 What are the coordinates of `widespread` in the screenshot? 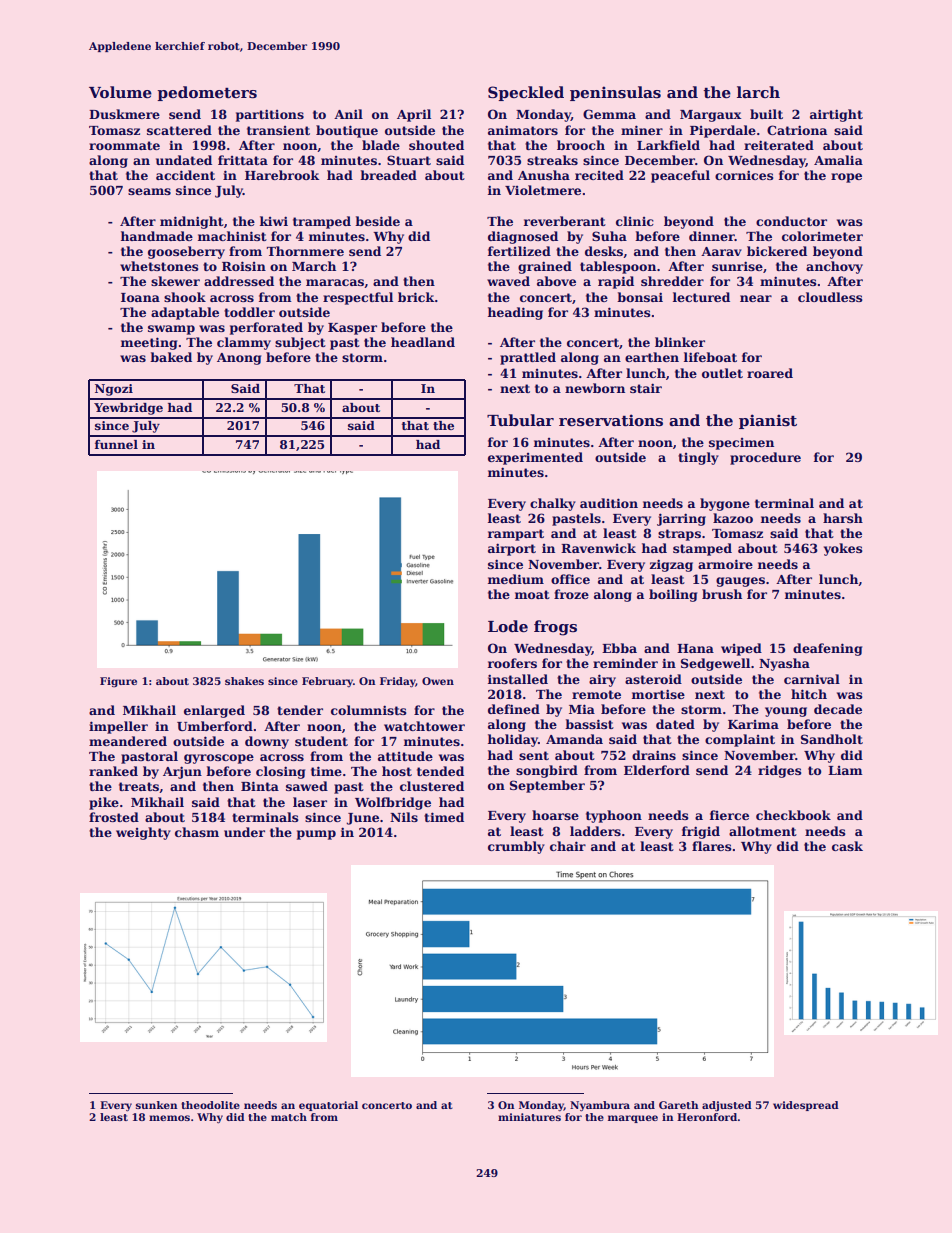 It's located at (806, 1106).
